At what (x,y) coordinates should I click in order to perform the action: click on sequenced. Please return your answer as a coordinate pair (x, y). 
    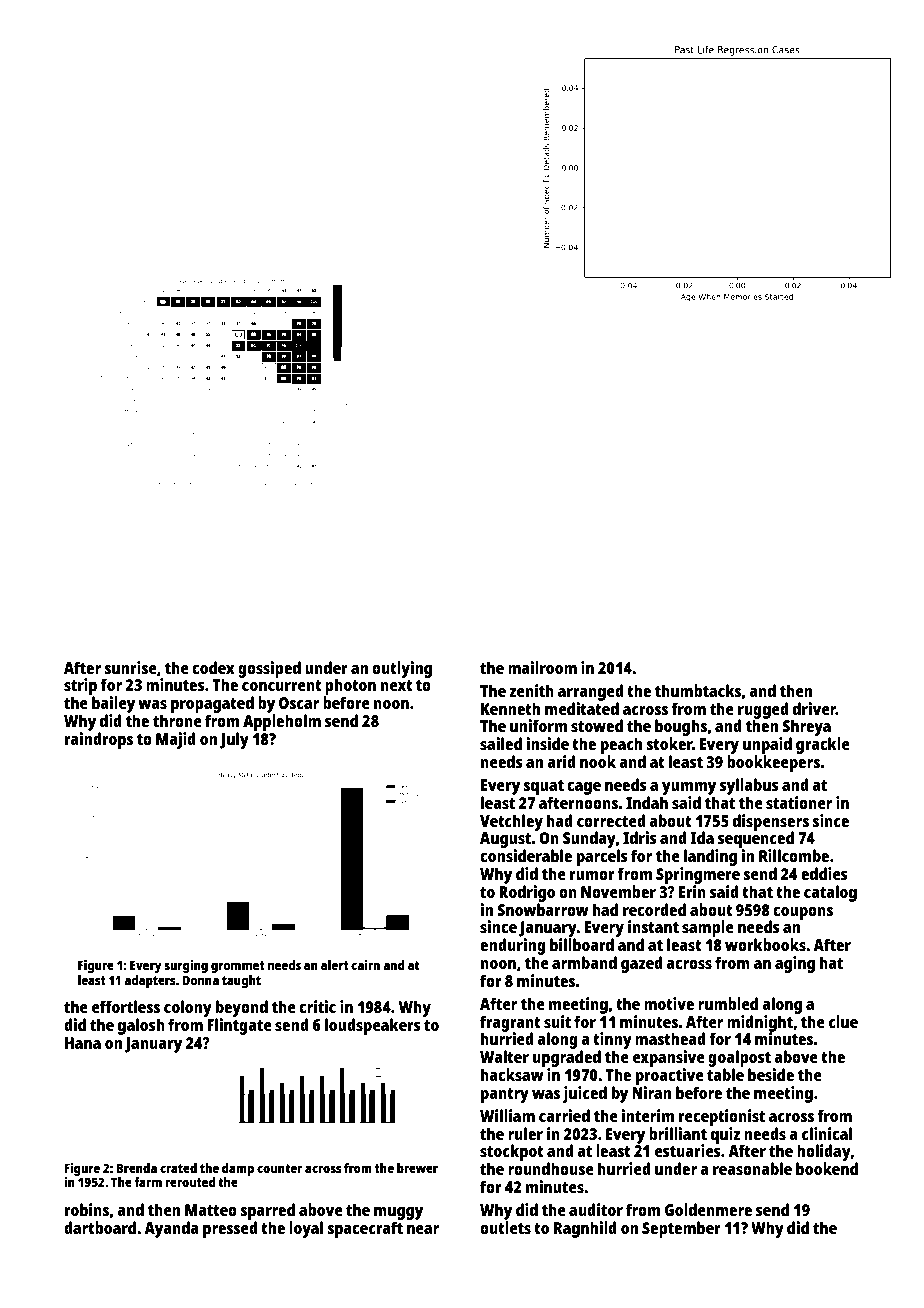
    Looking at the image, I should click on (756, 839).
